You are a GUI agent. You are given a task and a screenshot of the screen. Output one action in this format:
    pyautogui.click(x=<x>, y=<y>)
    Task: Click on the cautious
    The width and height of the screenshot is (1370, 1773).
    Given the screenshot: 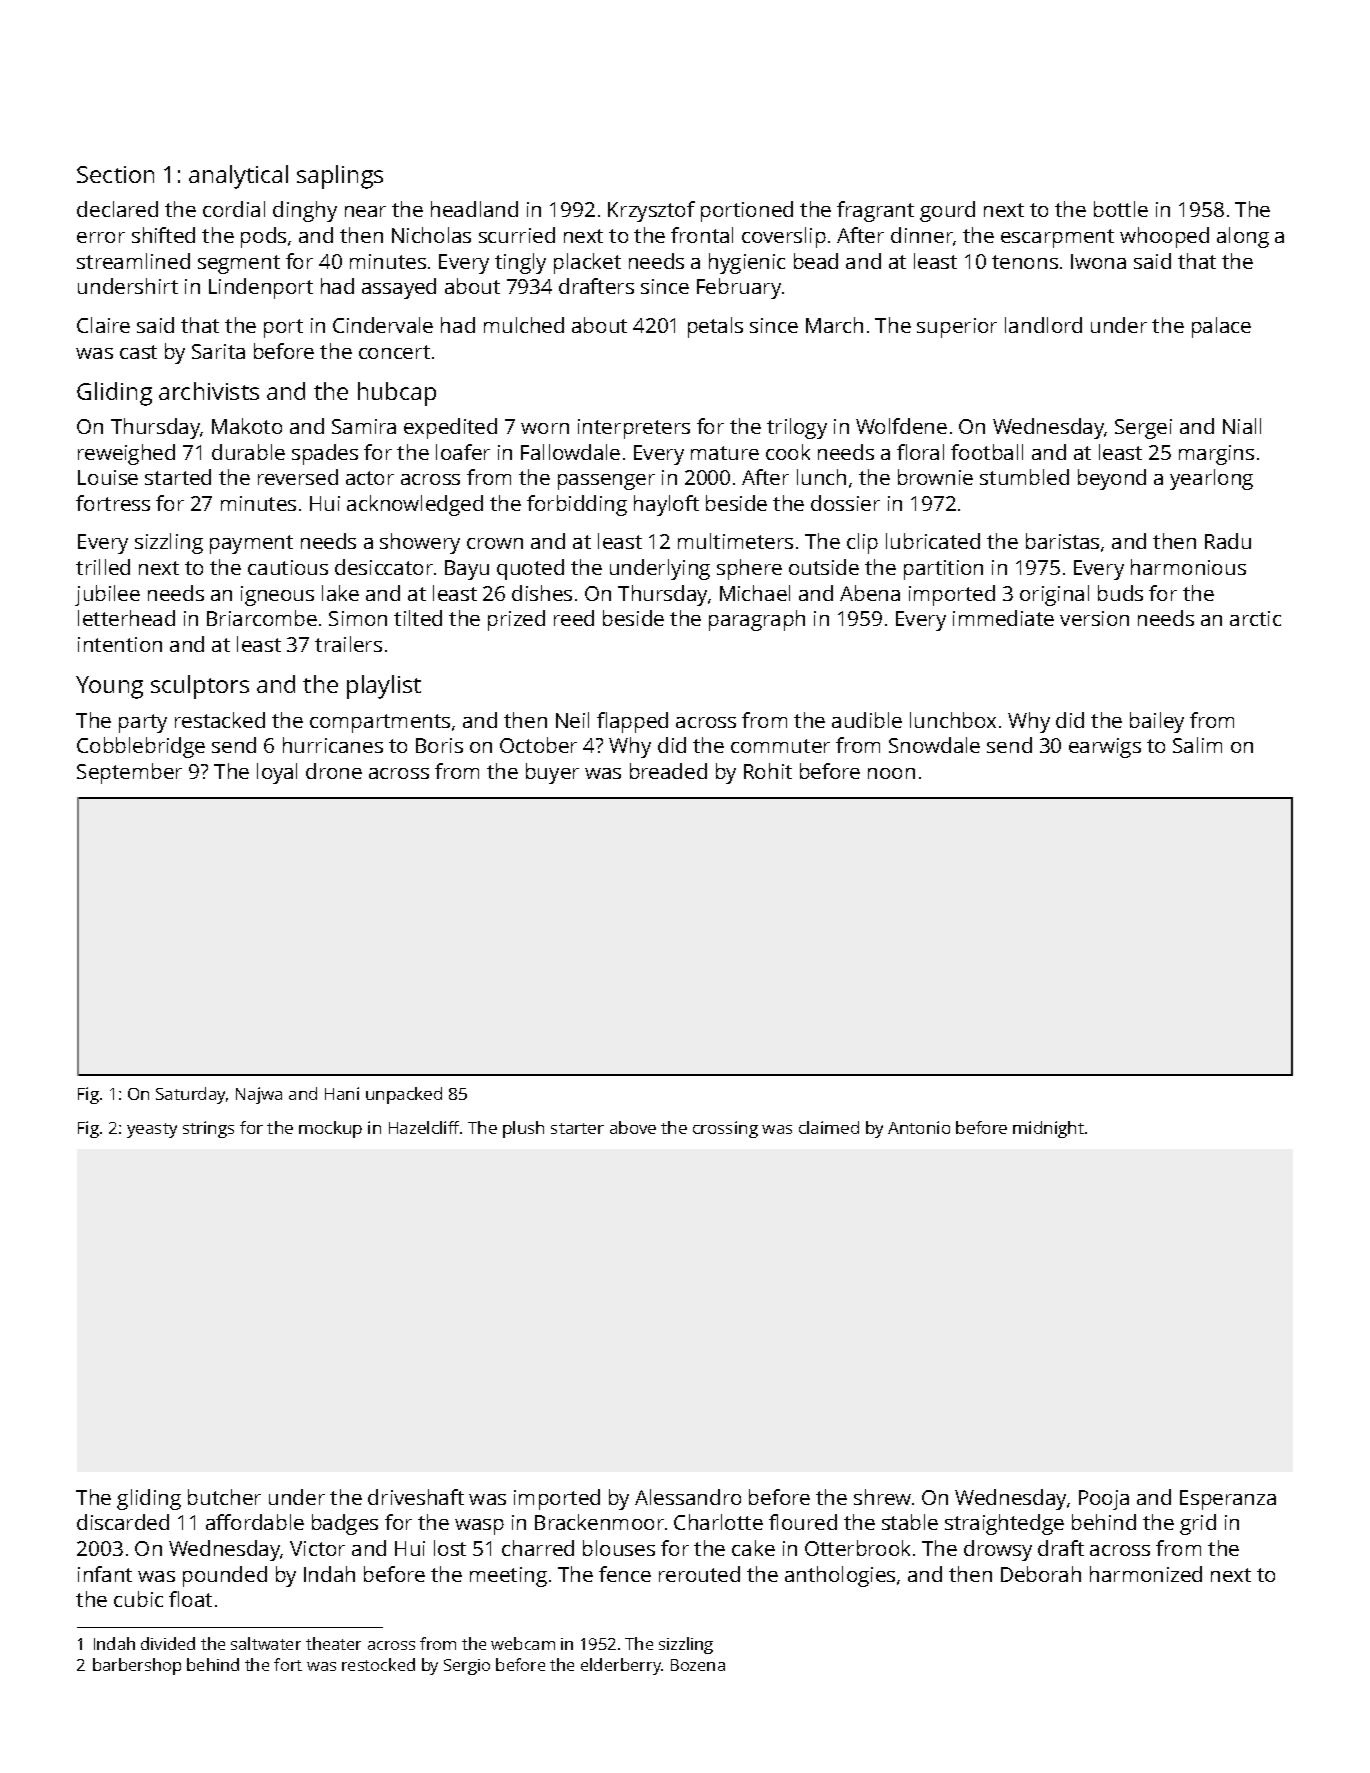 What is the action you would take?
    pyautogui.click(x=288, y=567)
